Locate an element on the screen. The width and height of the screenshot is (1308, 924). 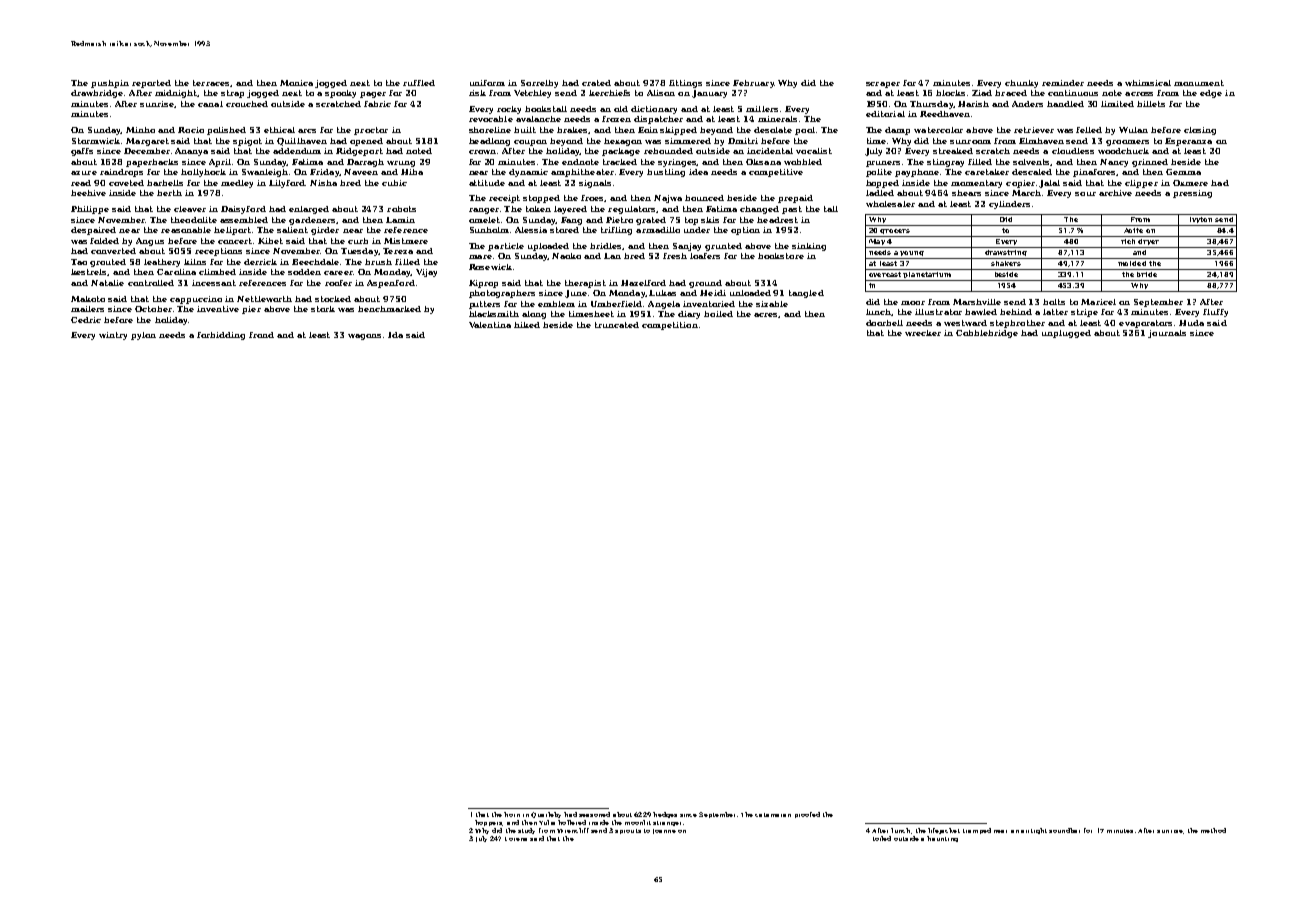
competition is located at coordinates (670, 326).
